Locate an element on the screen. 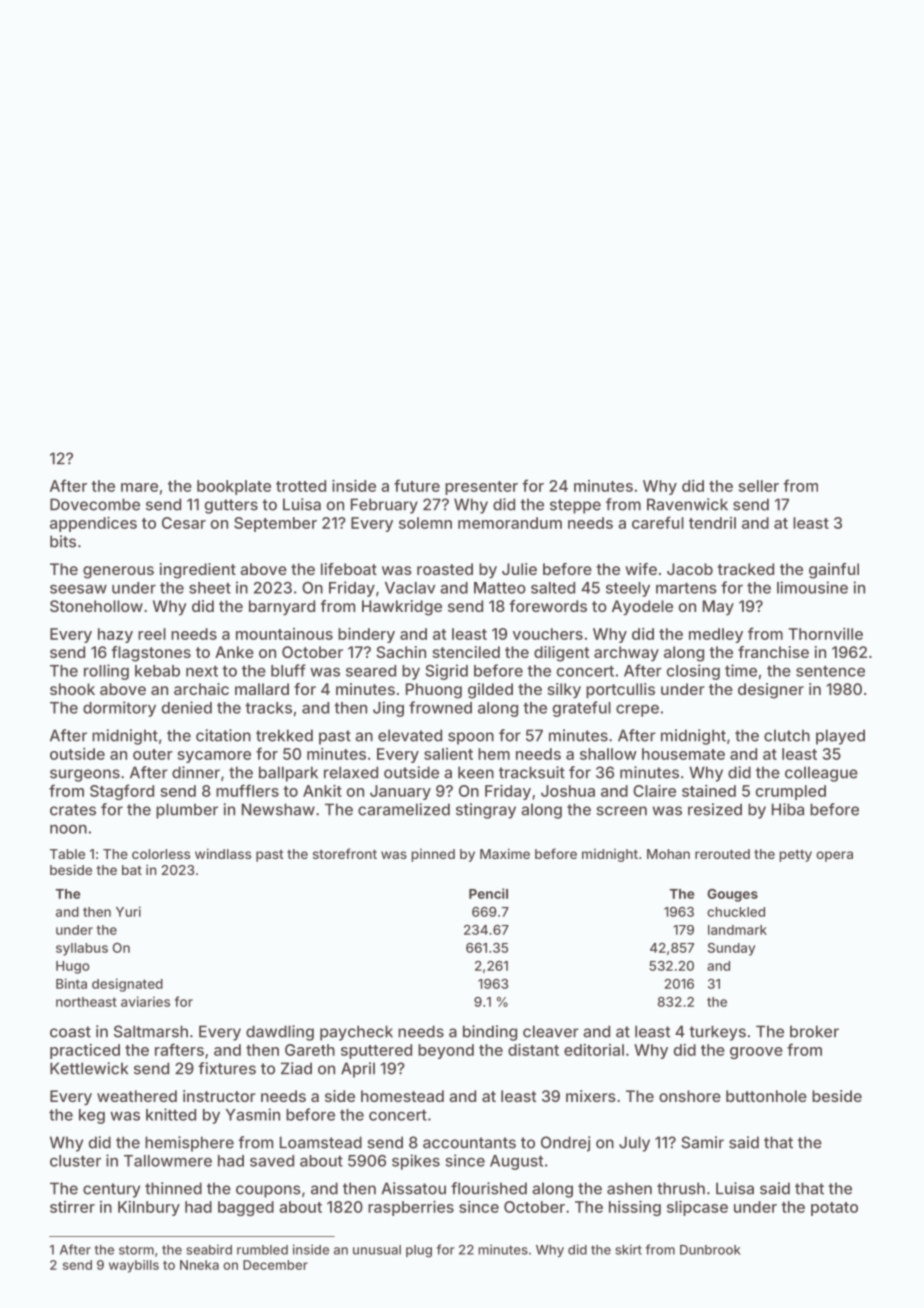 The image size is (924, 1308). saved is located at coordinates (272, 1161).
